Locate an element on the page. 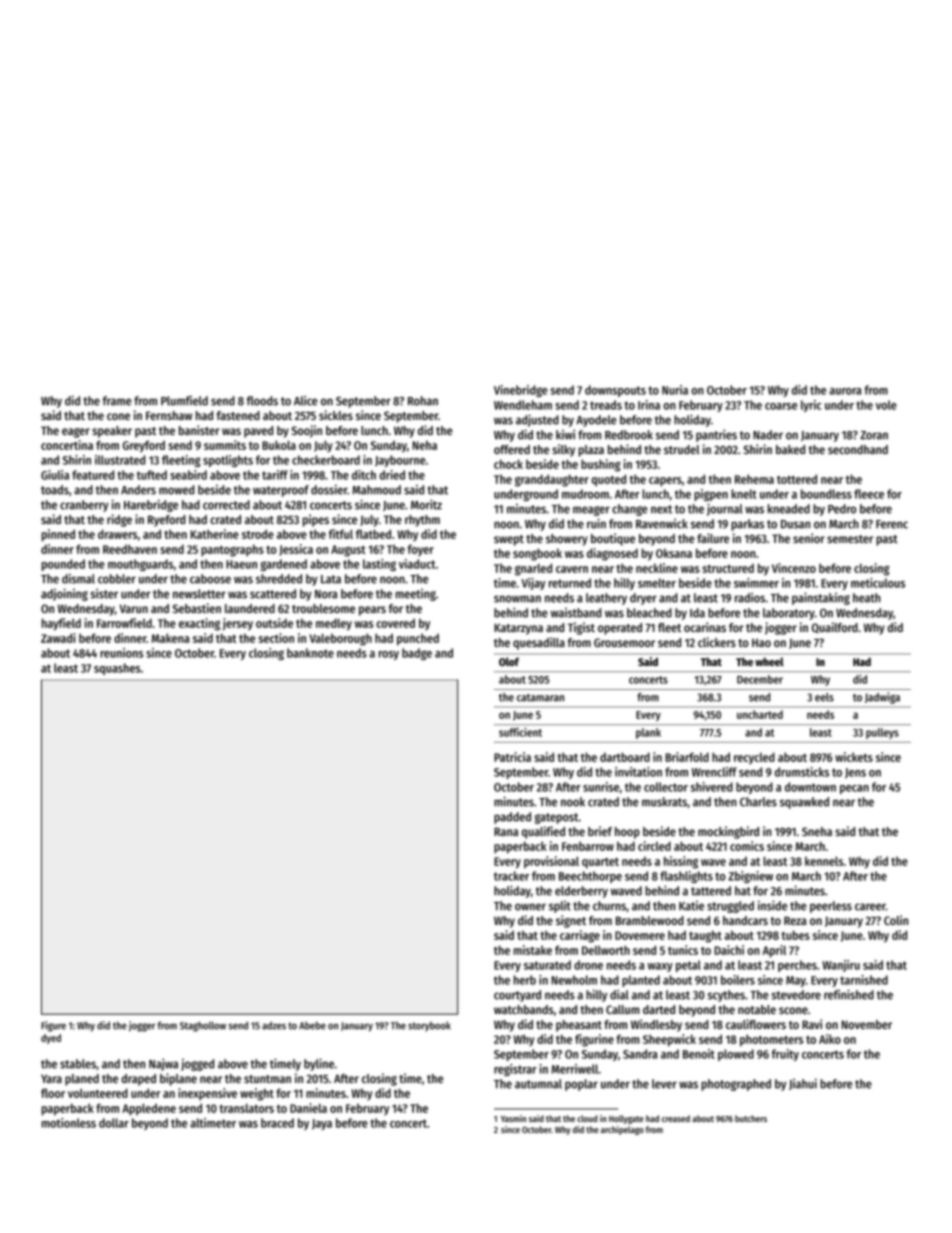  catamaran is located at coordinates (540, 698).
